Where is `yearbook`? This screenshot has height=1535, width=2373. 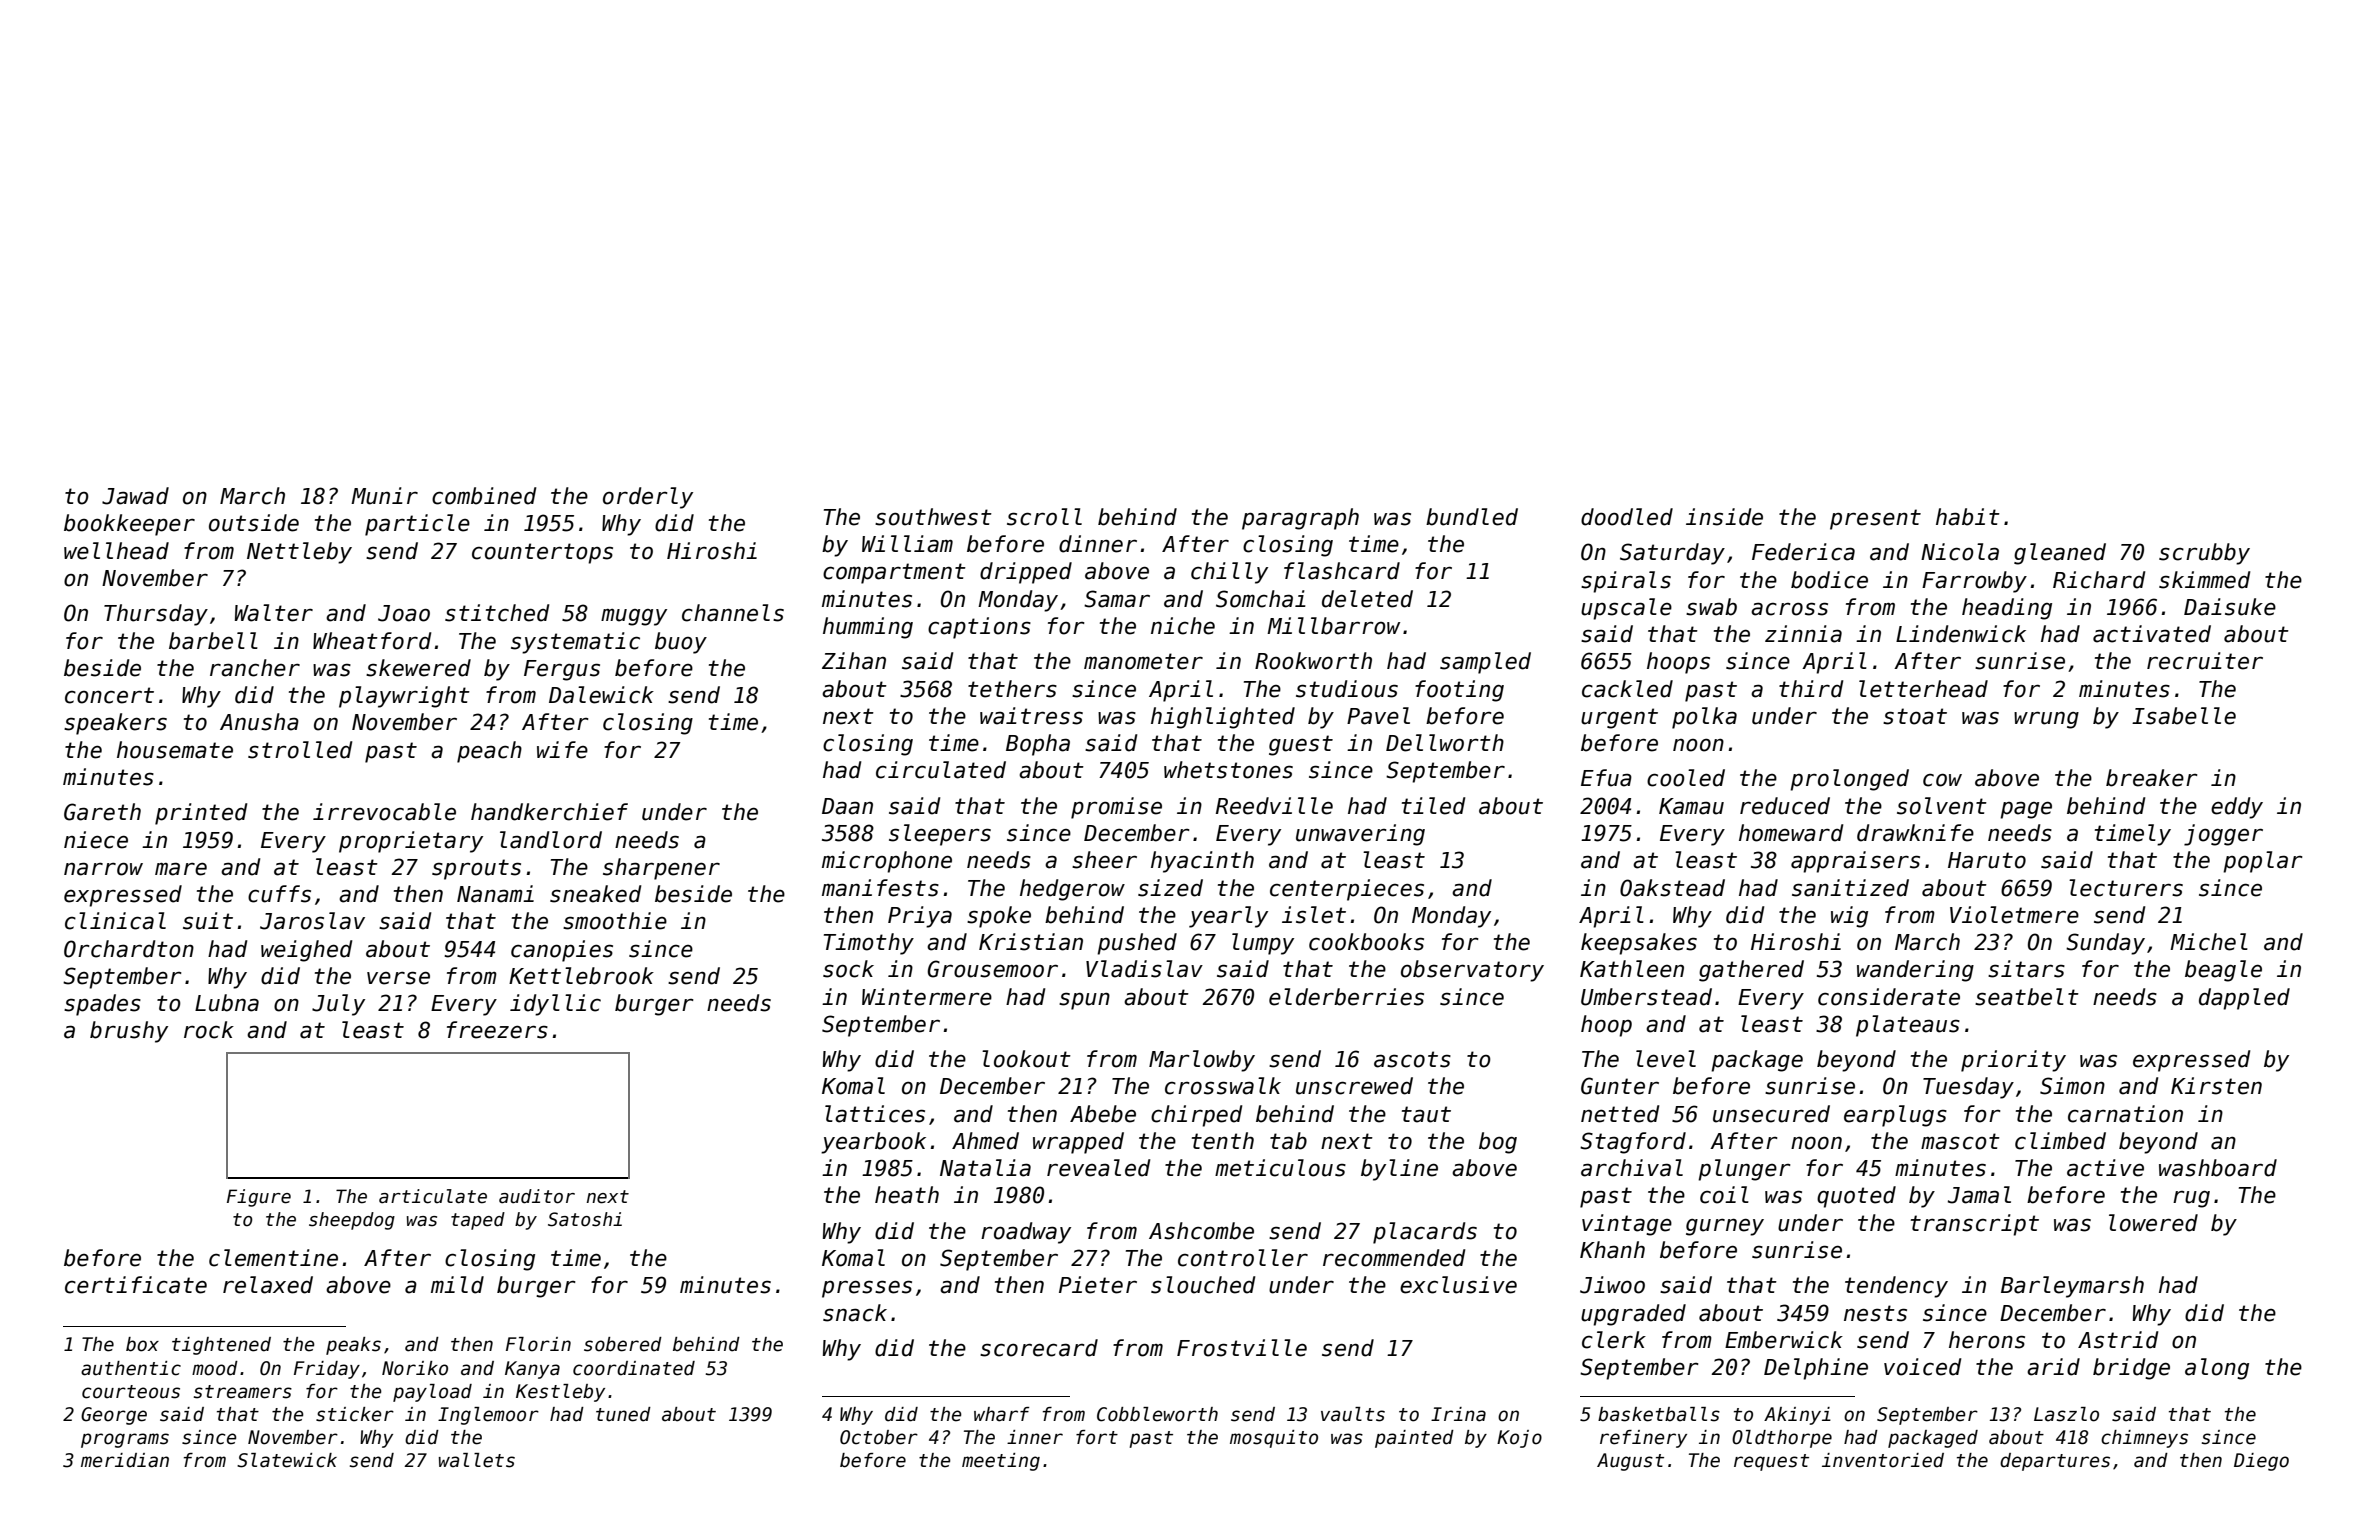
yearbook is located at coordinates (873, 1143).
